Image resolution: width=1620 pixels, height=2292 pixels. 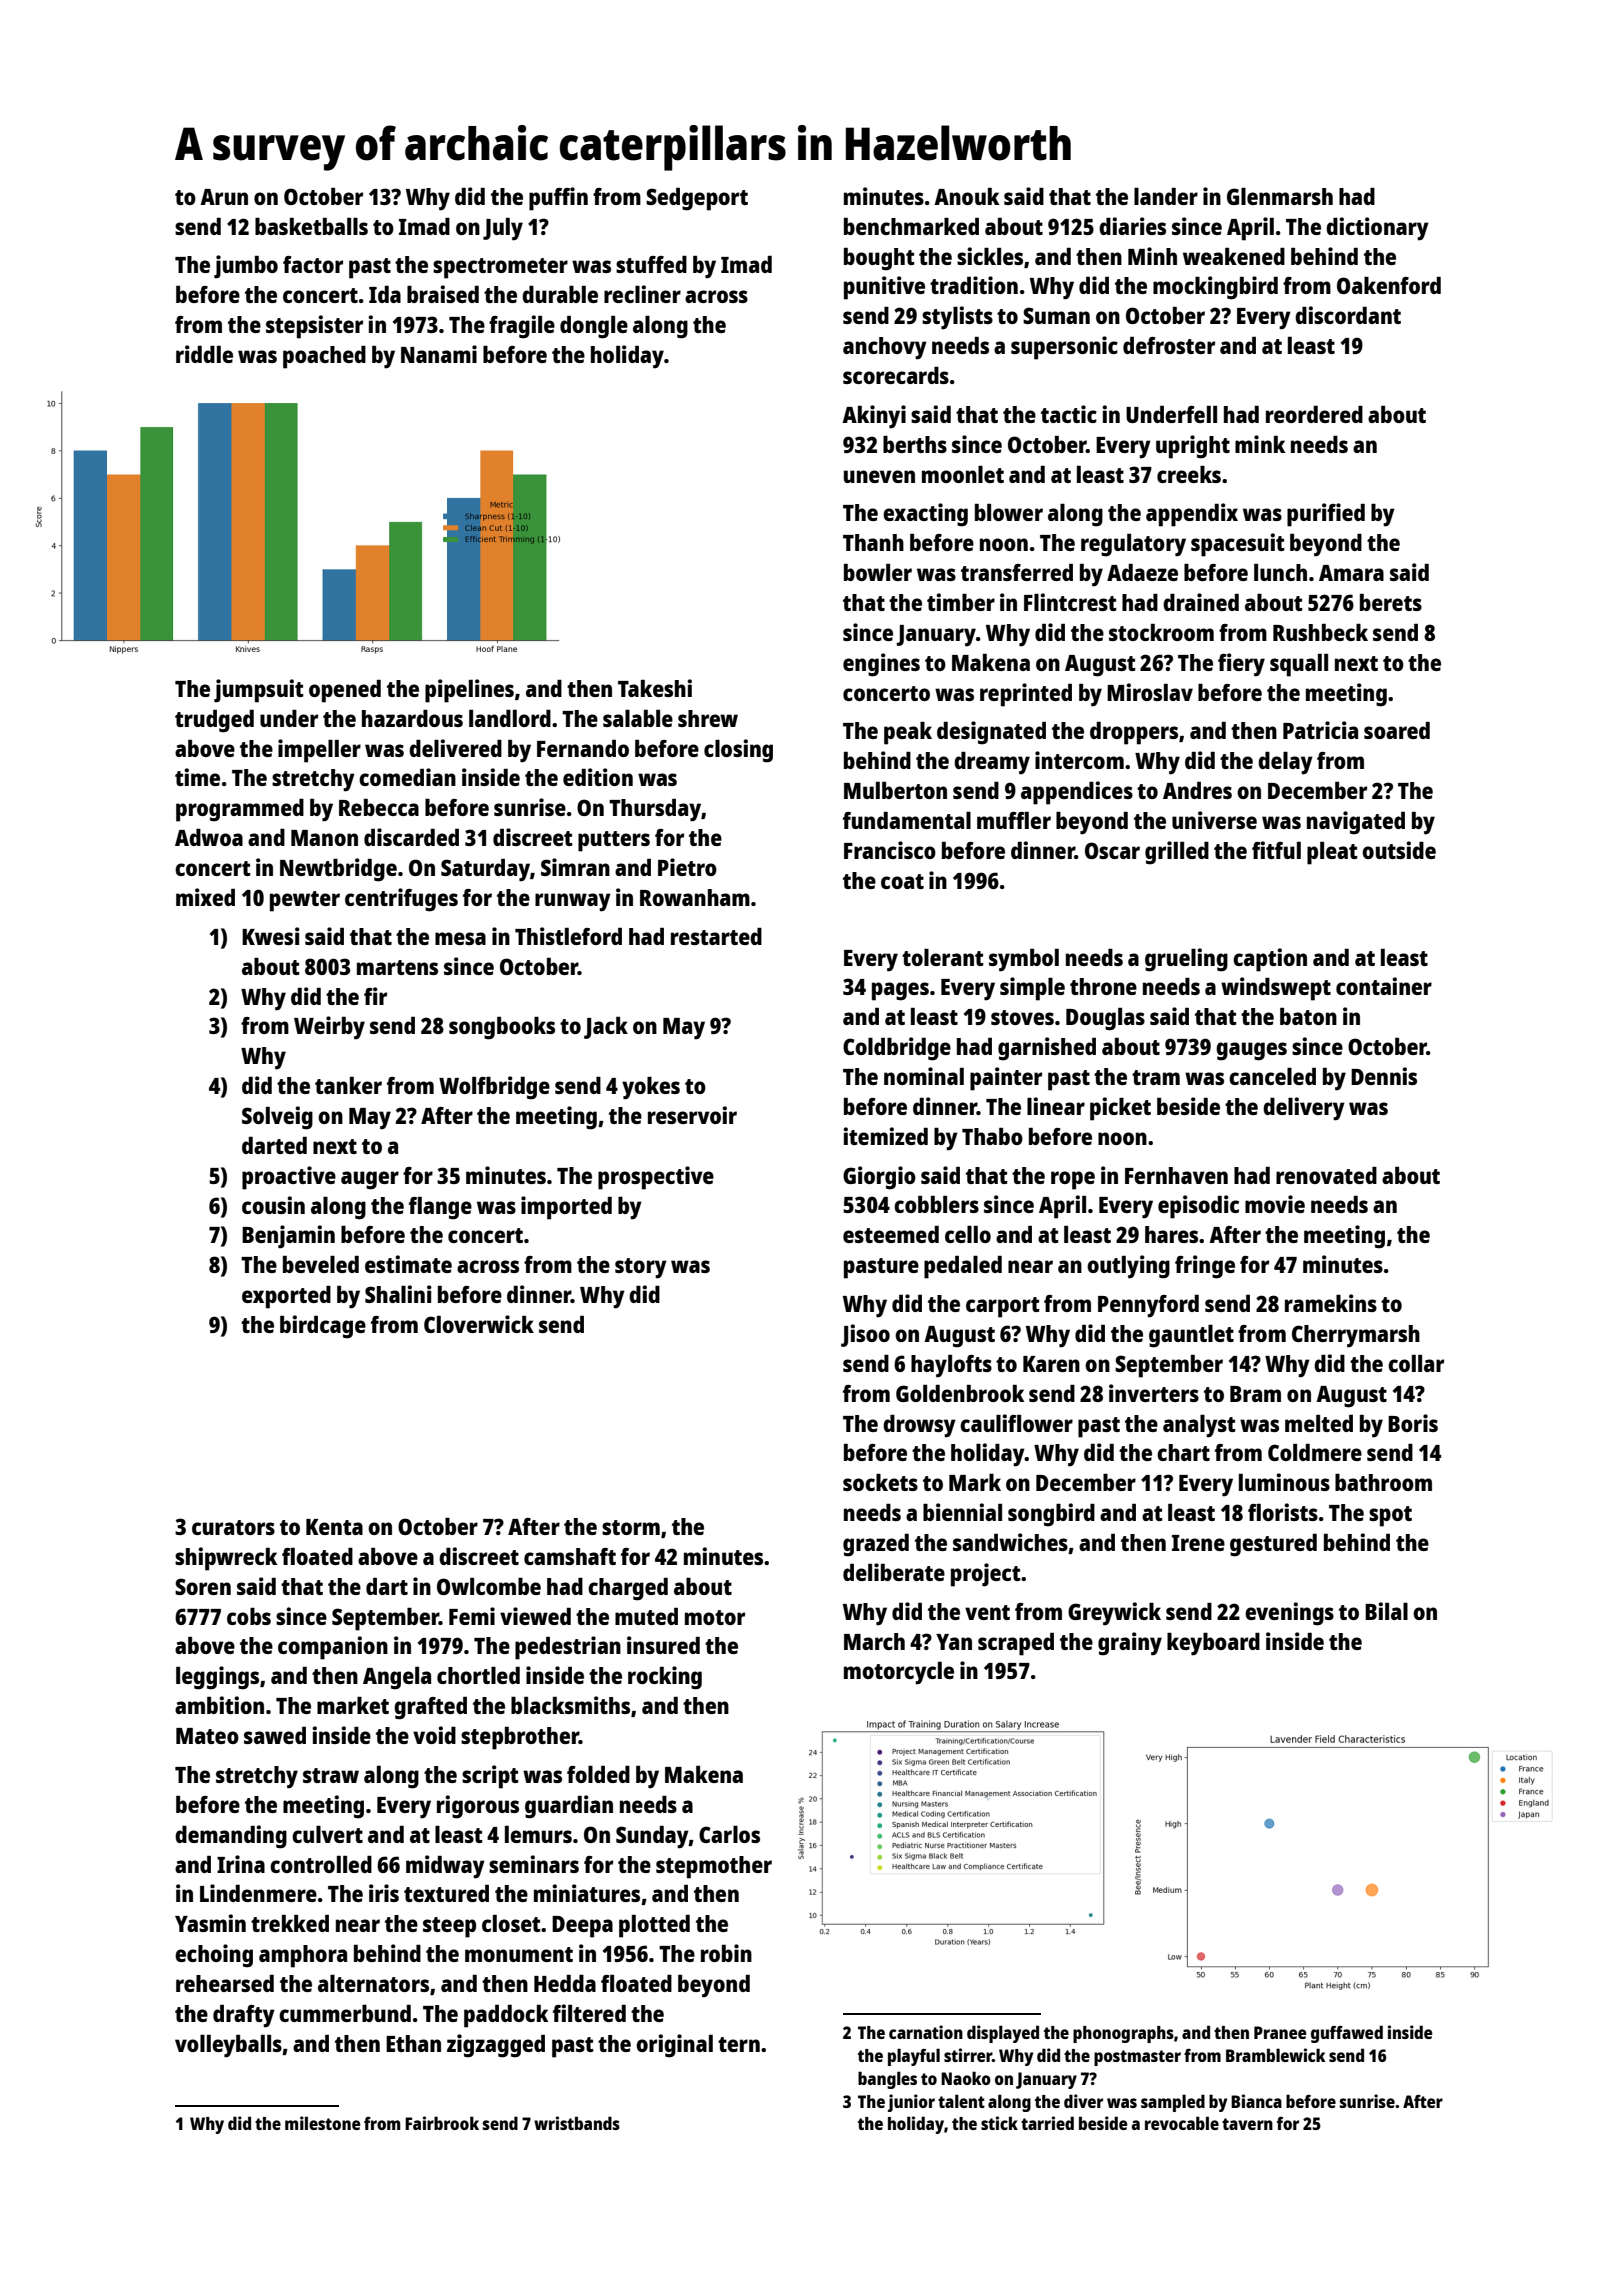 What do you see at coordinates (1315, 1452) in the page?
I see `Coldmere` at bounding box center [1315, 1452].
